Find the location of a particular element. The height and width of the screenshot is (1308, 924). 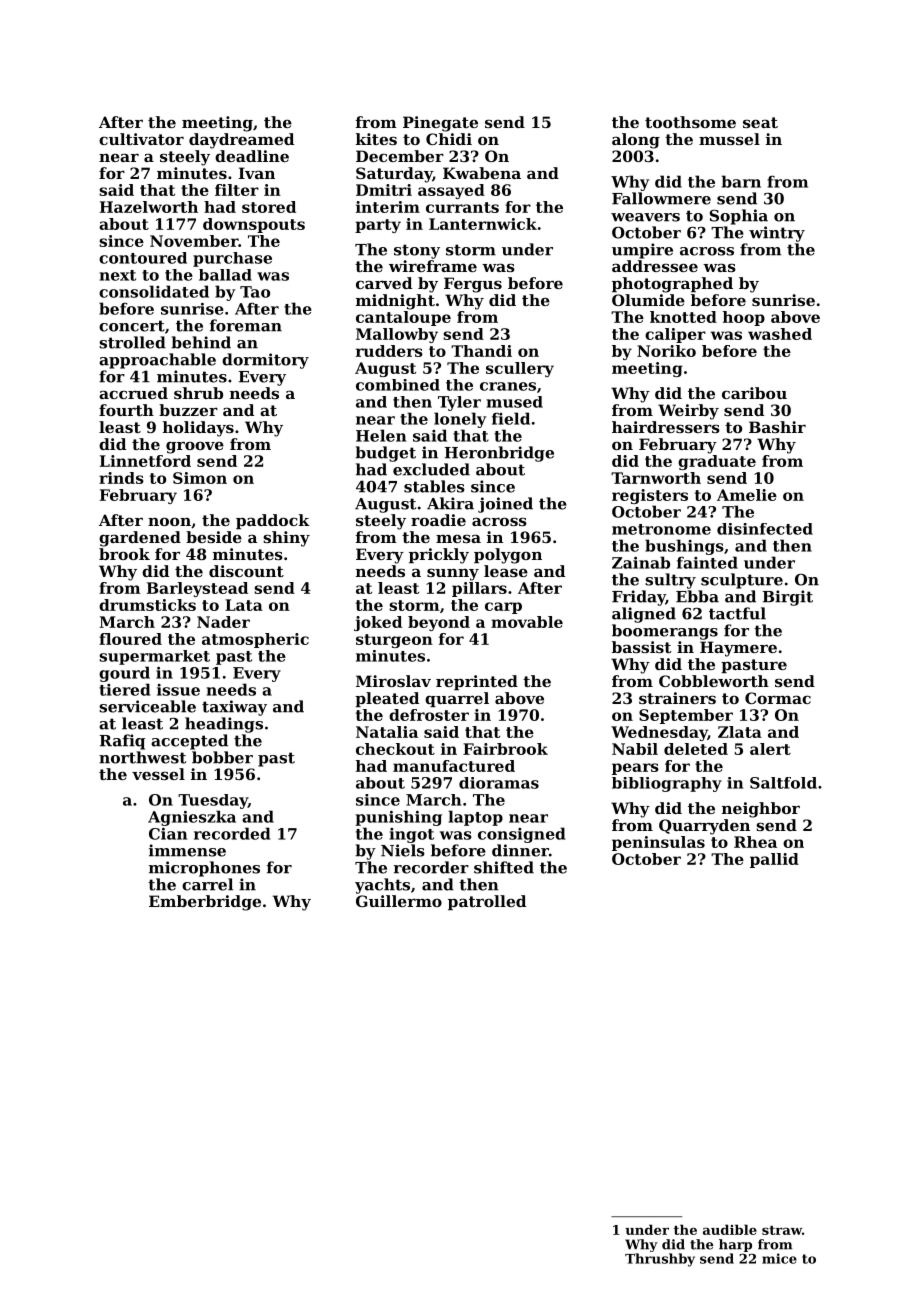

audible is located at coordinates (730, 1229).
